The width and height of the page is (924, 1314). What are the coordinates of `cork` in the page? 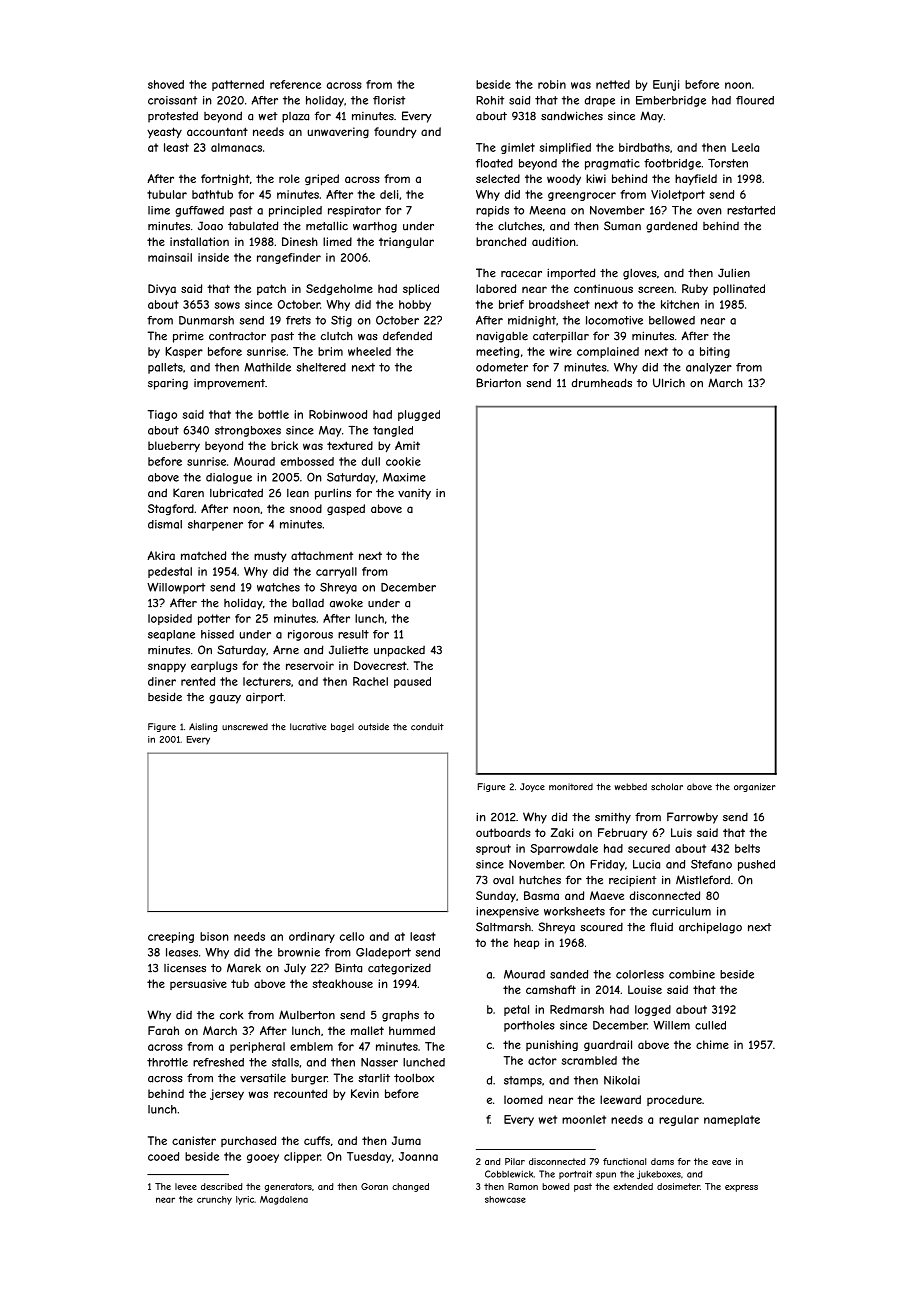 It's located at (232, 1015).
